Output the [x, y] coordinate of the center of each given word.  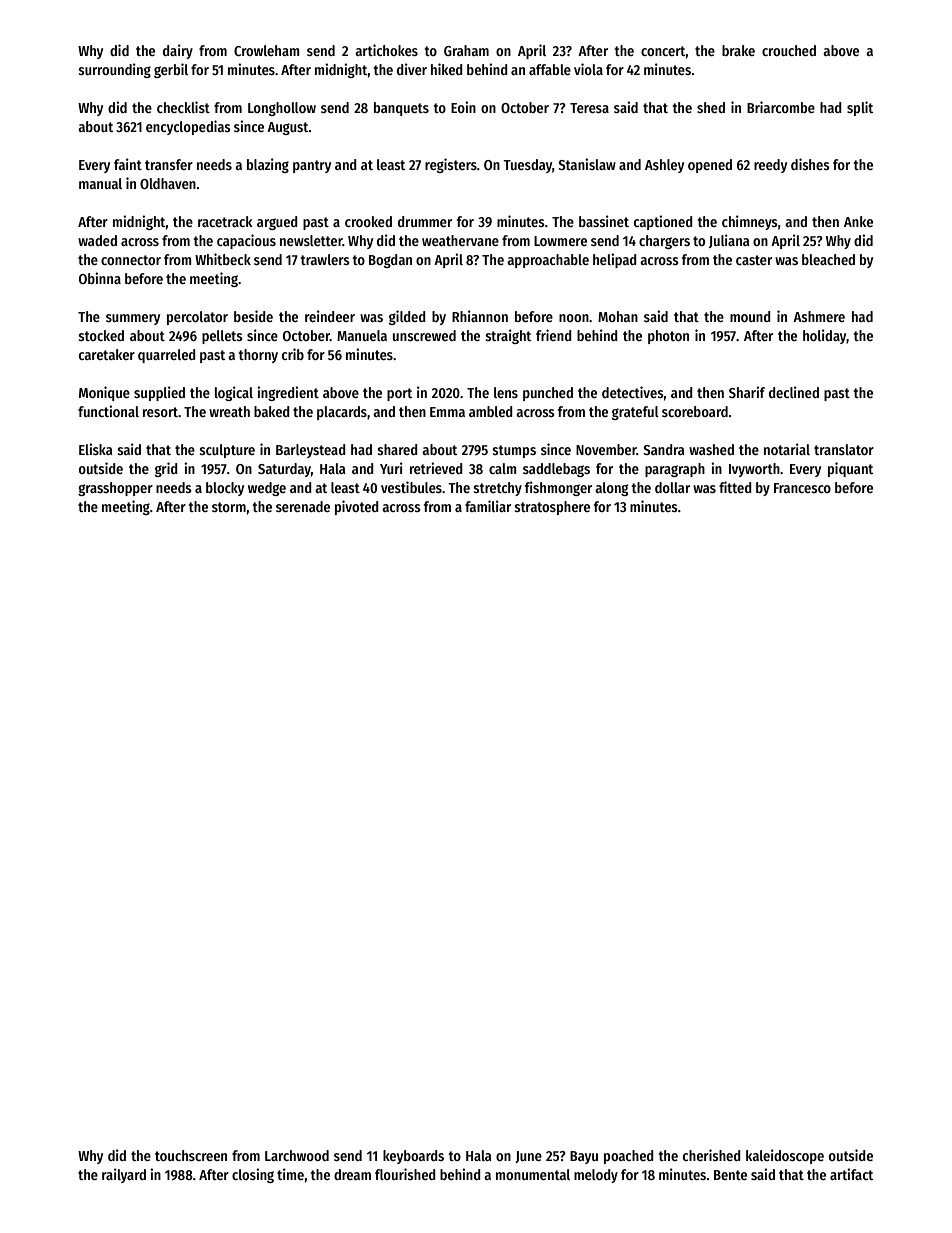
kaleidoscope [785, 1156]
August [288, 128]
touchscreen [191, 1155]
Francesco [802, 488]
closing [253, 1175]
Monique [104, 393]
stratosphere [552, 508]
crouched [789, 50]
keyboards [413, 1157]
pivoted [357, 507]
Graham [466, 50]
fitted [735, 487]
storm [229, 507]
